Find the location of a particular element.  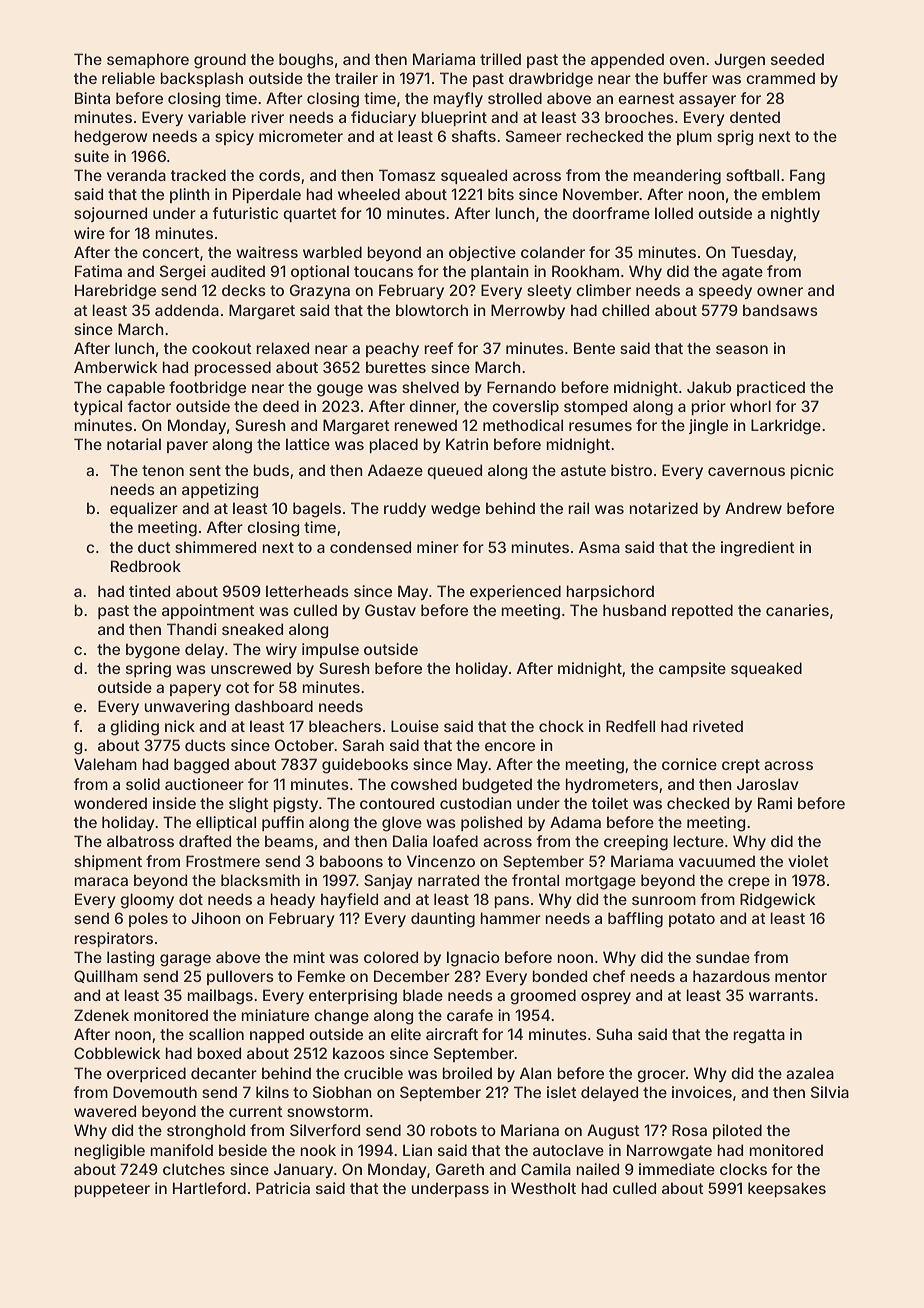

semaphore is located at coordinates (148, 60).
